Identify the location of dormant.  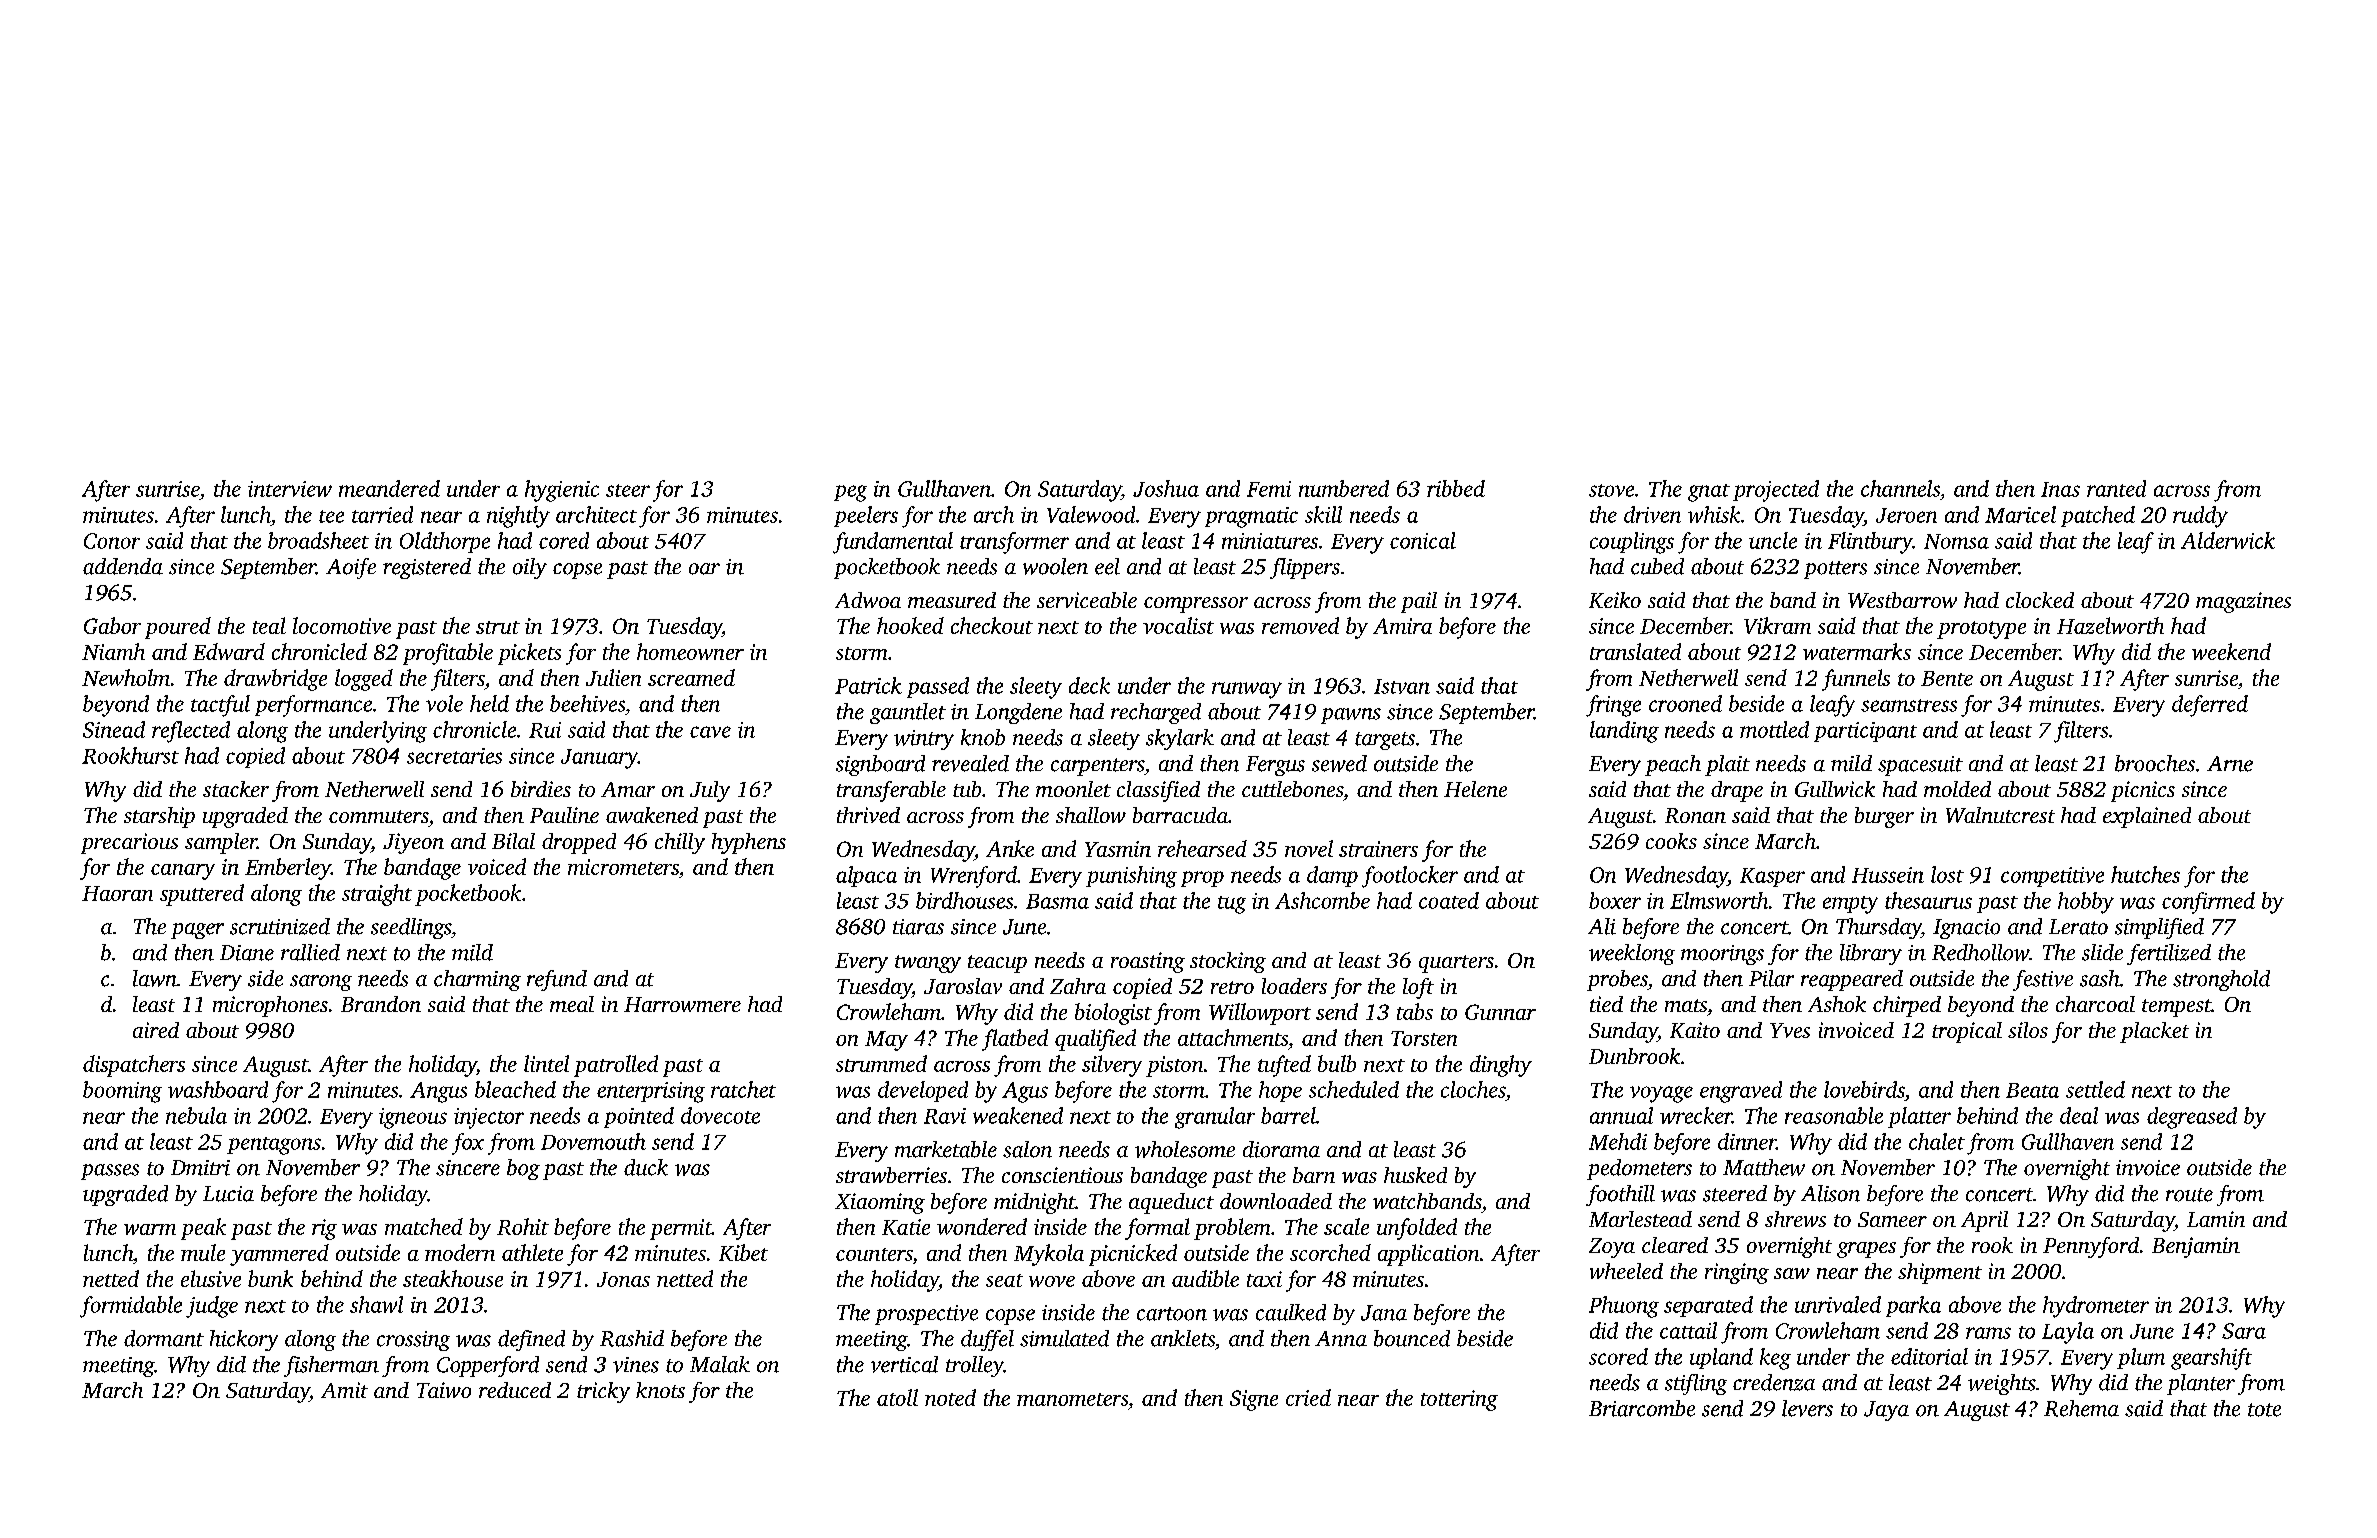
(164, 1338).
